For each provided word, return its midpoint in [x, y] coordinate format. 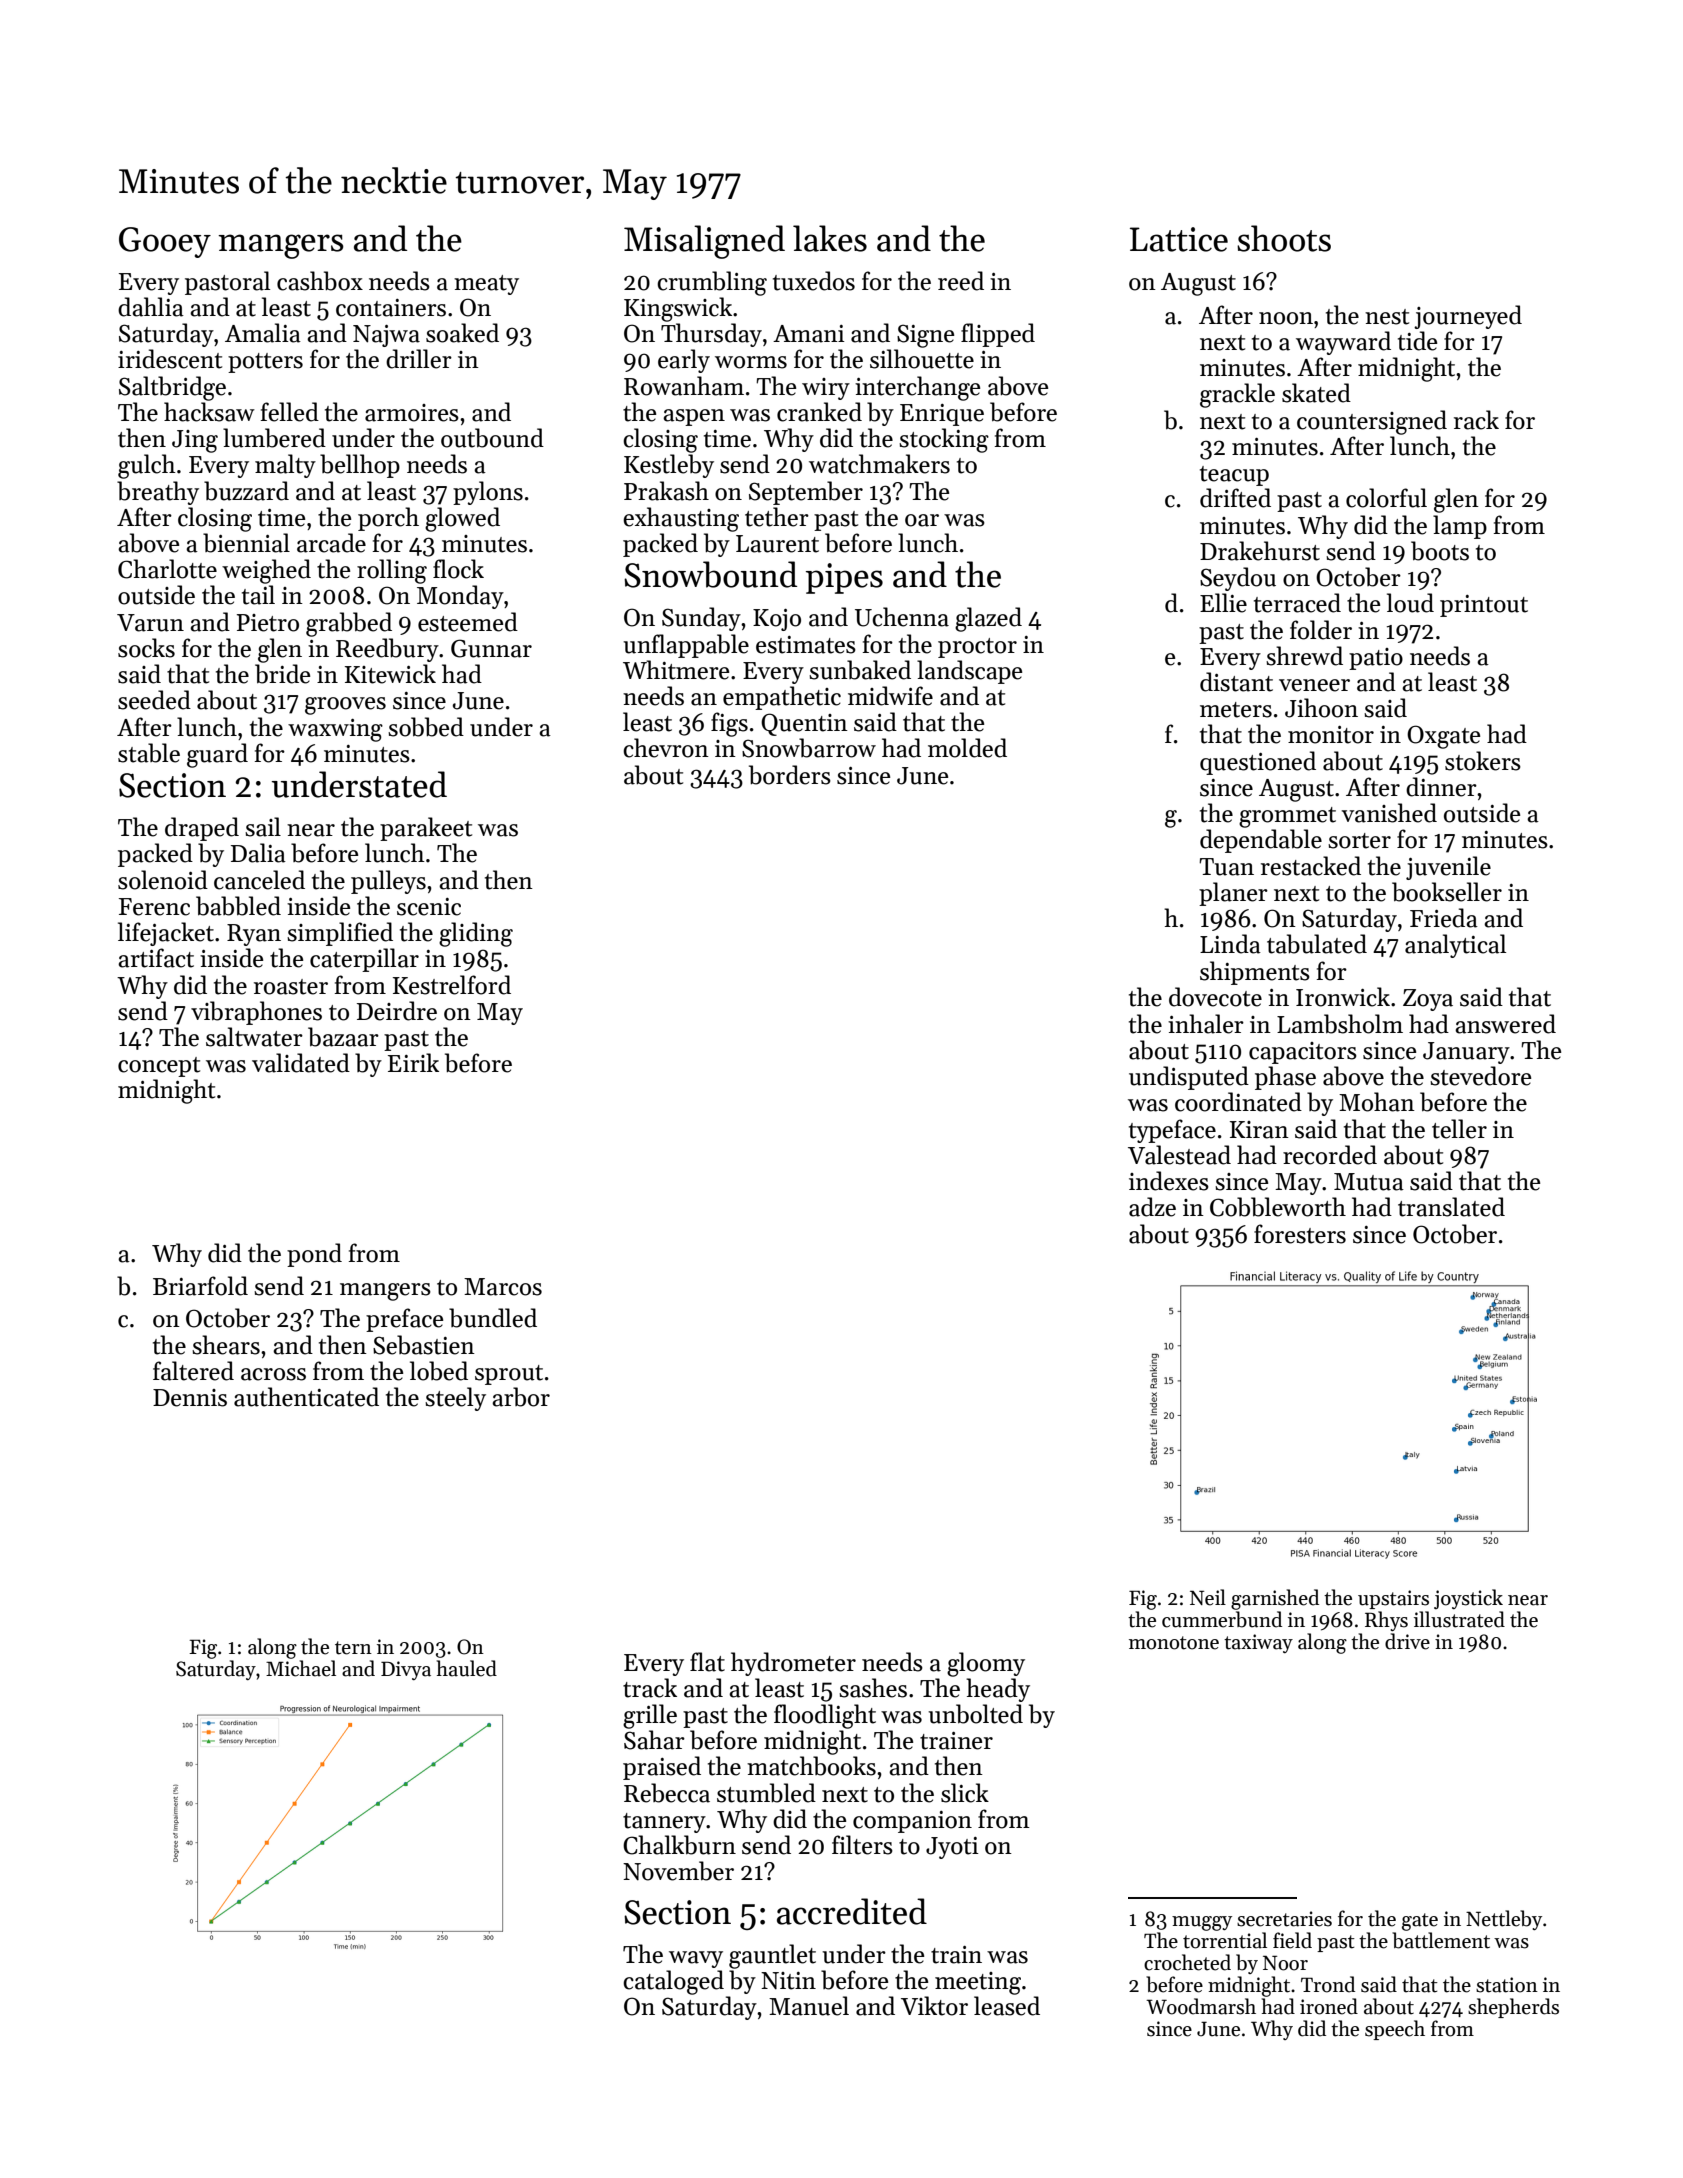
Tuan [1226, 867]
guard [217, 755]
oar [922, 520]
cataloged [673, 1982]
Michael [301, 1668]
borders [790, 775]
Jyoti [952, 1848]
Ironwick [1343, 997]
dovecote [1215, 997]
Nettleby [1504, 1920]
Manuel [809, 2006]
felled [290, 412]
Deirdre [397, 1011]
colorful [1386, 498]
